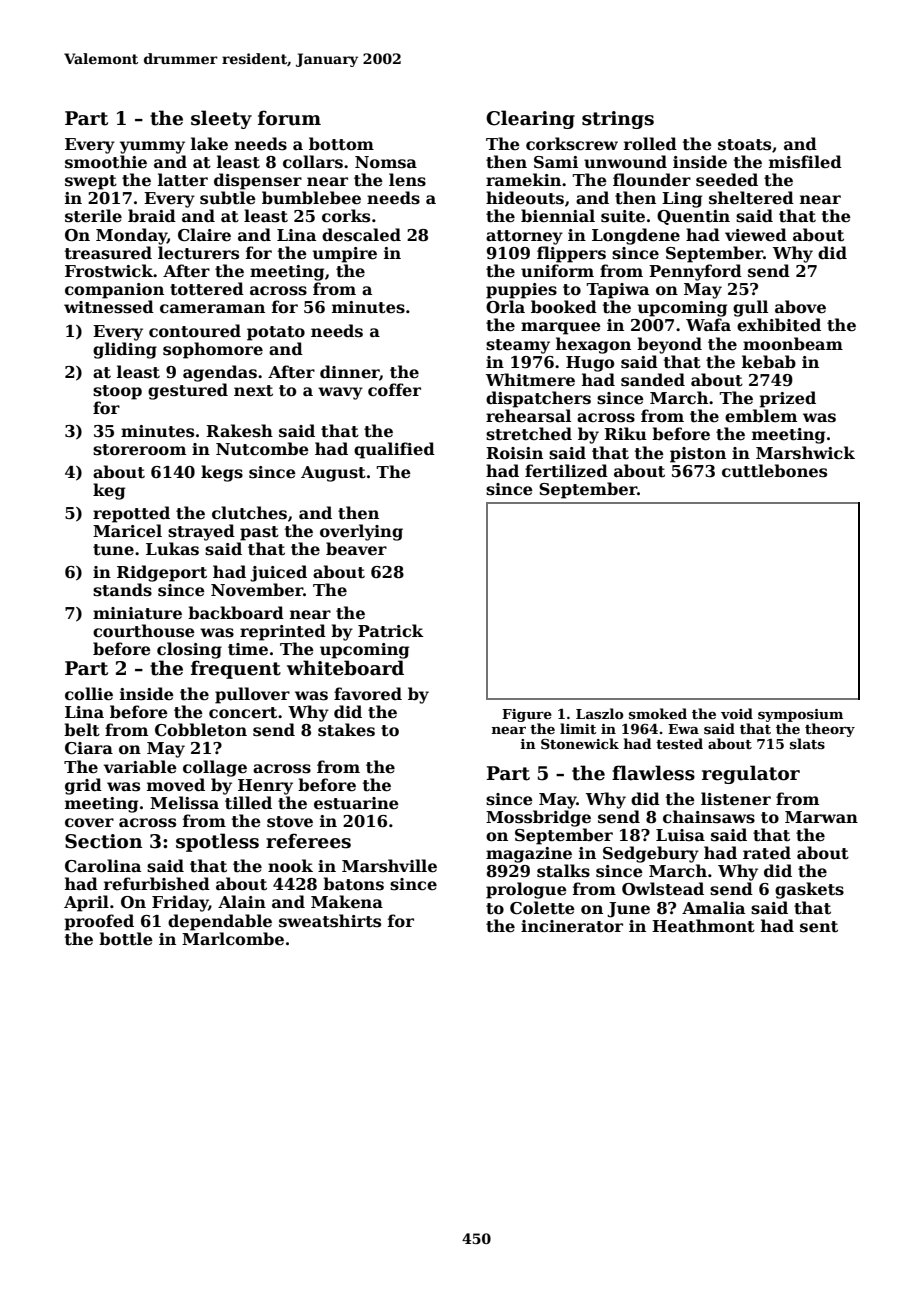  I want to click on Patrick, so click(391, 631).
